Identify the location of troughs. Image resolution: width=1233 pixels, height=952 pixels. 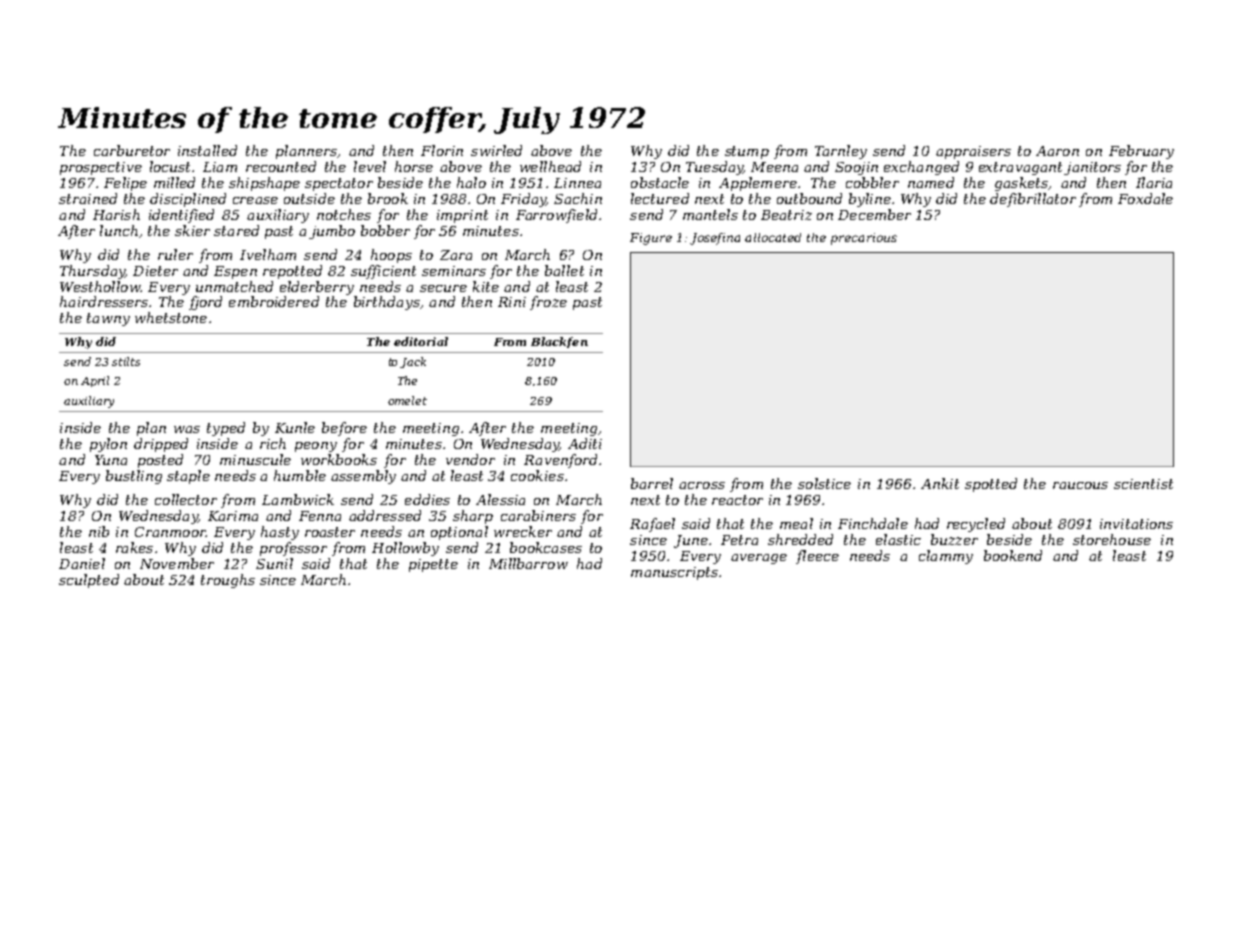
(228, 581).
